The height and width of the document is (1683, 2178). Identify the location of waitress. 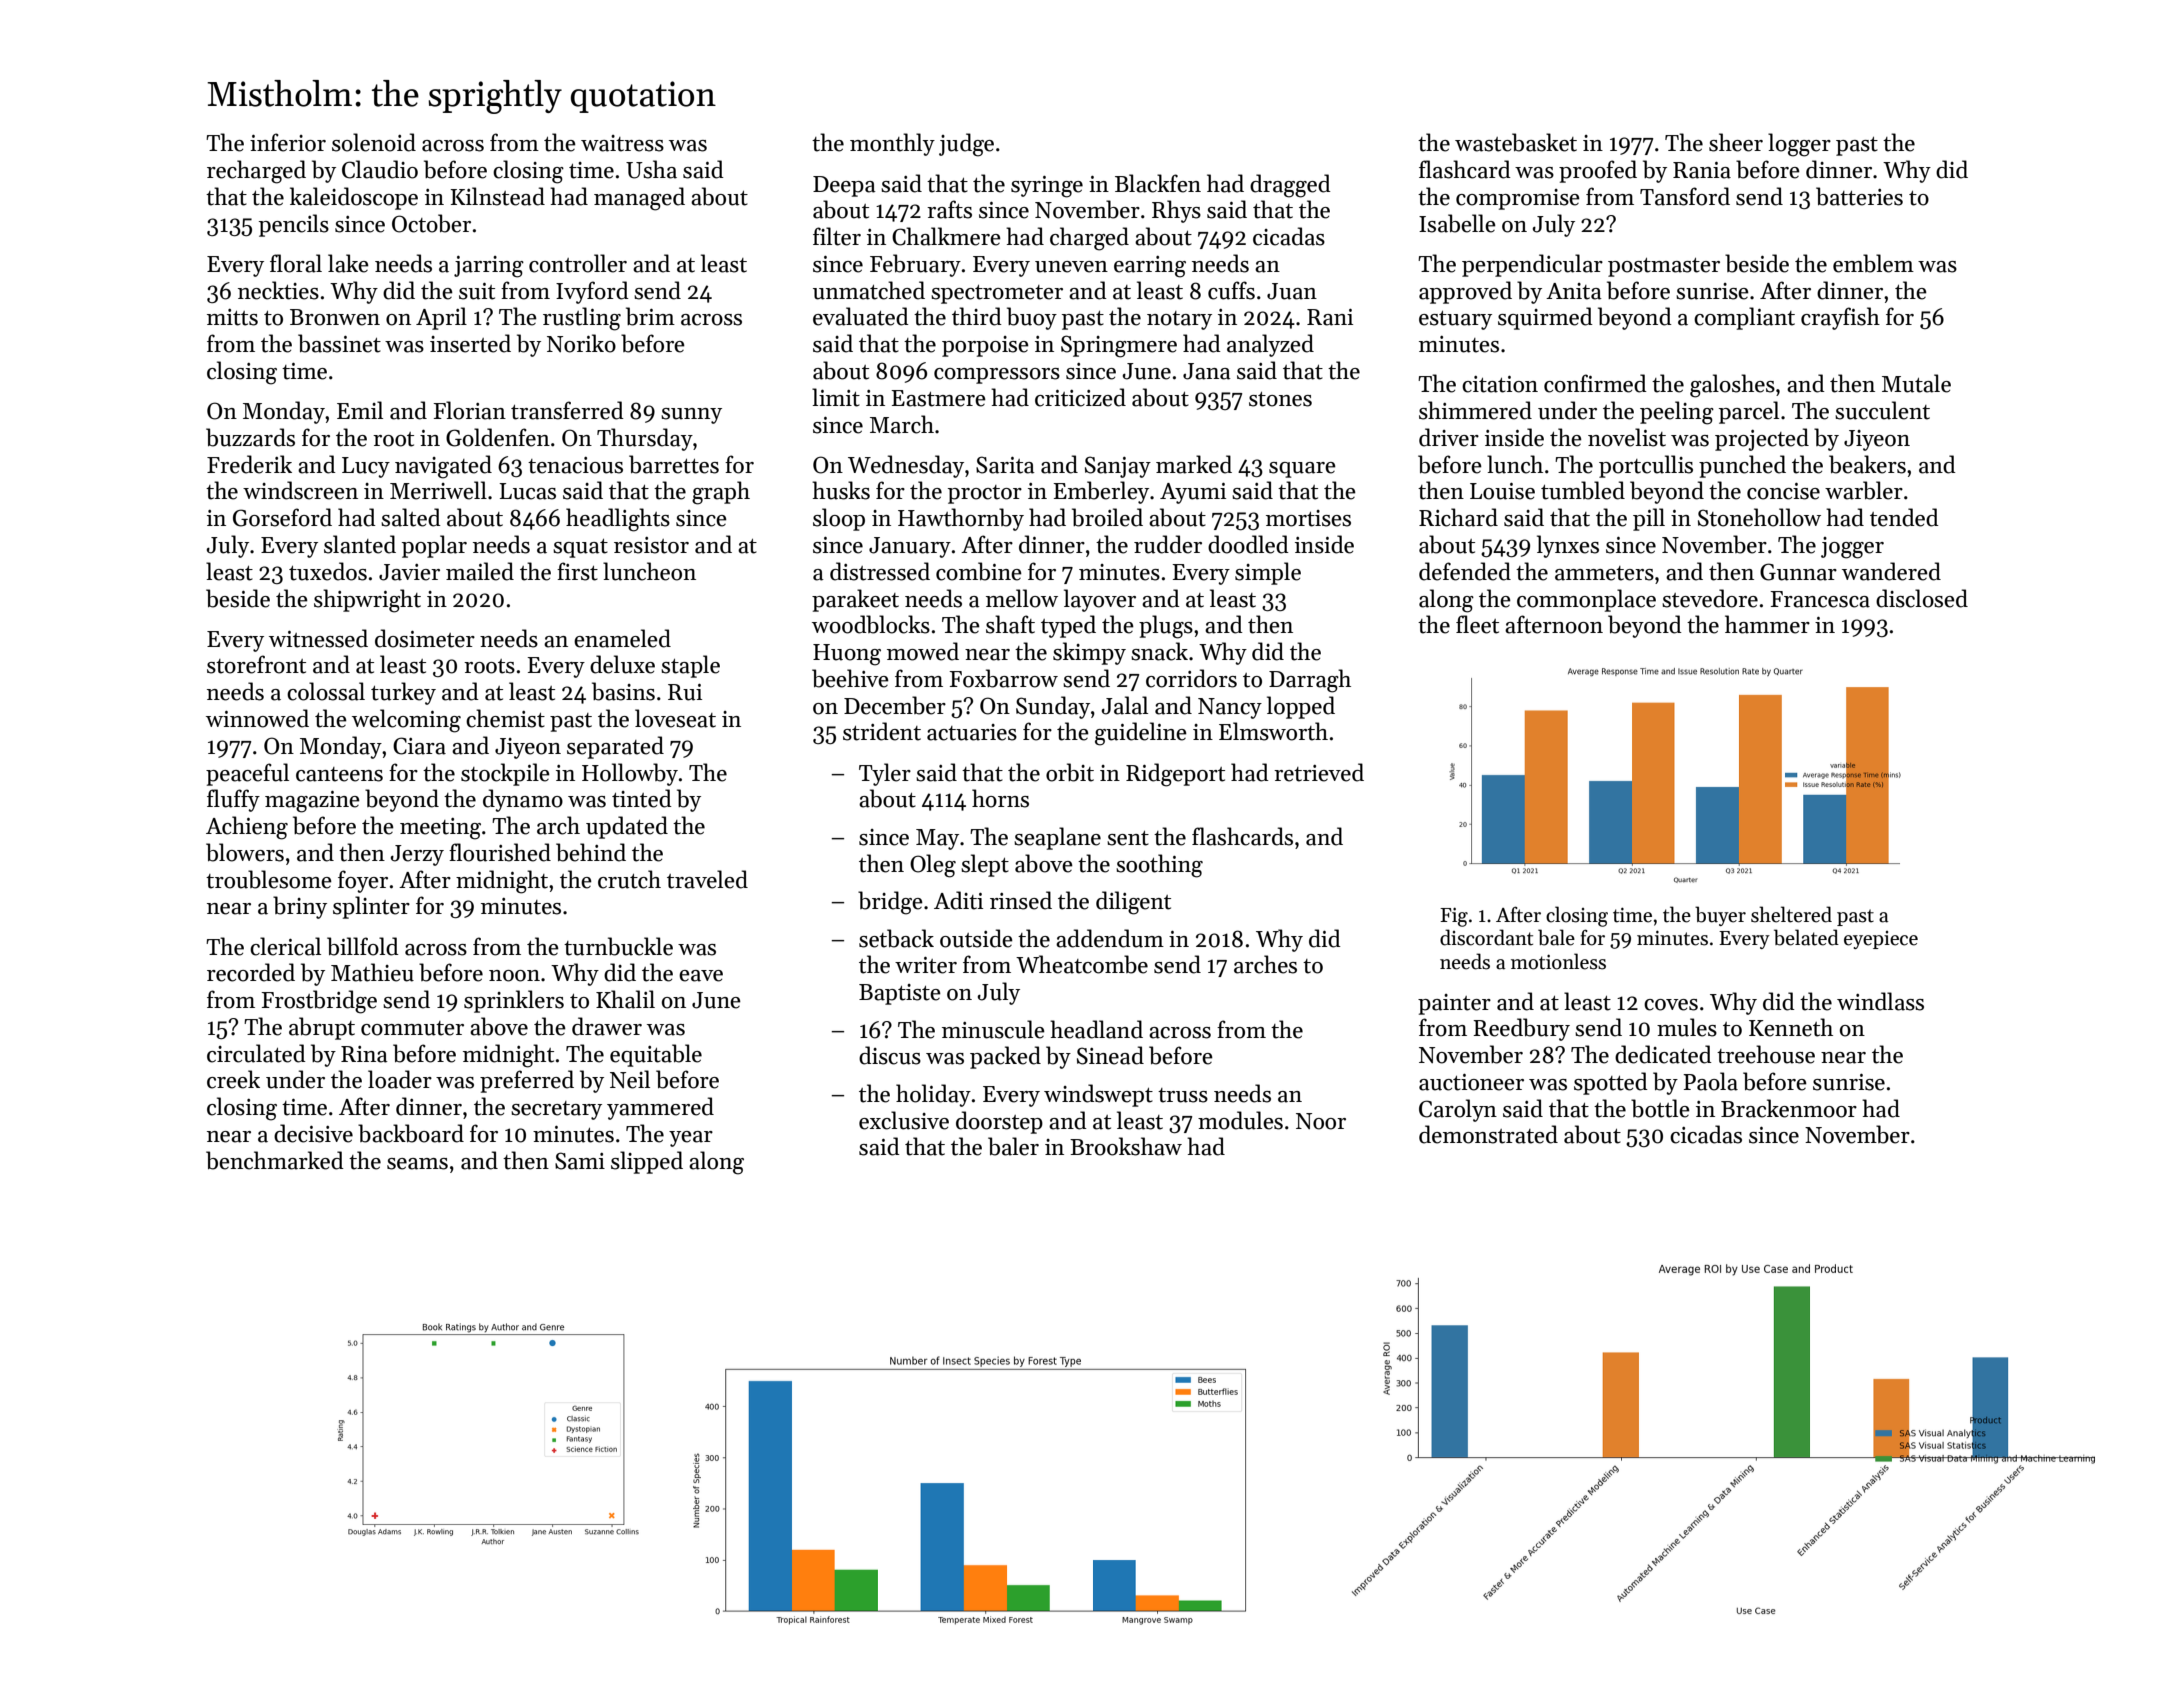
(622, 143).
